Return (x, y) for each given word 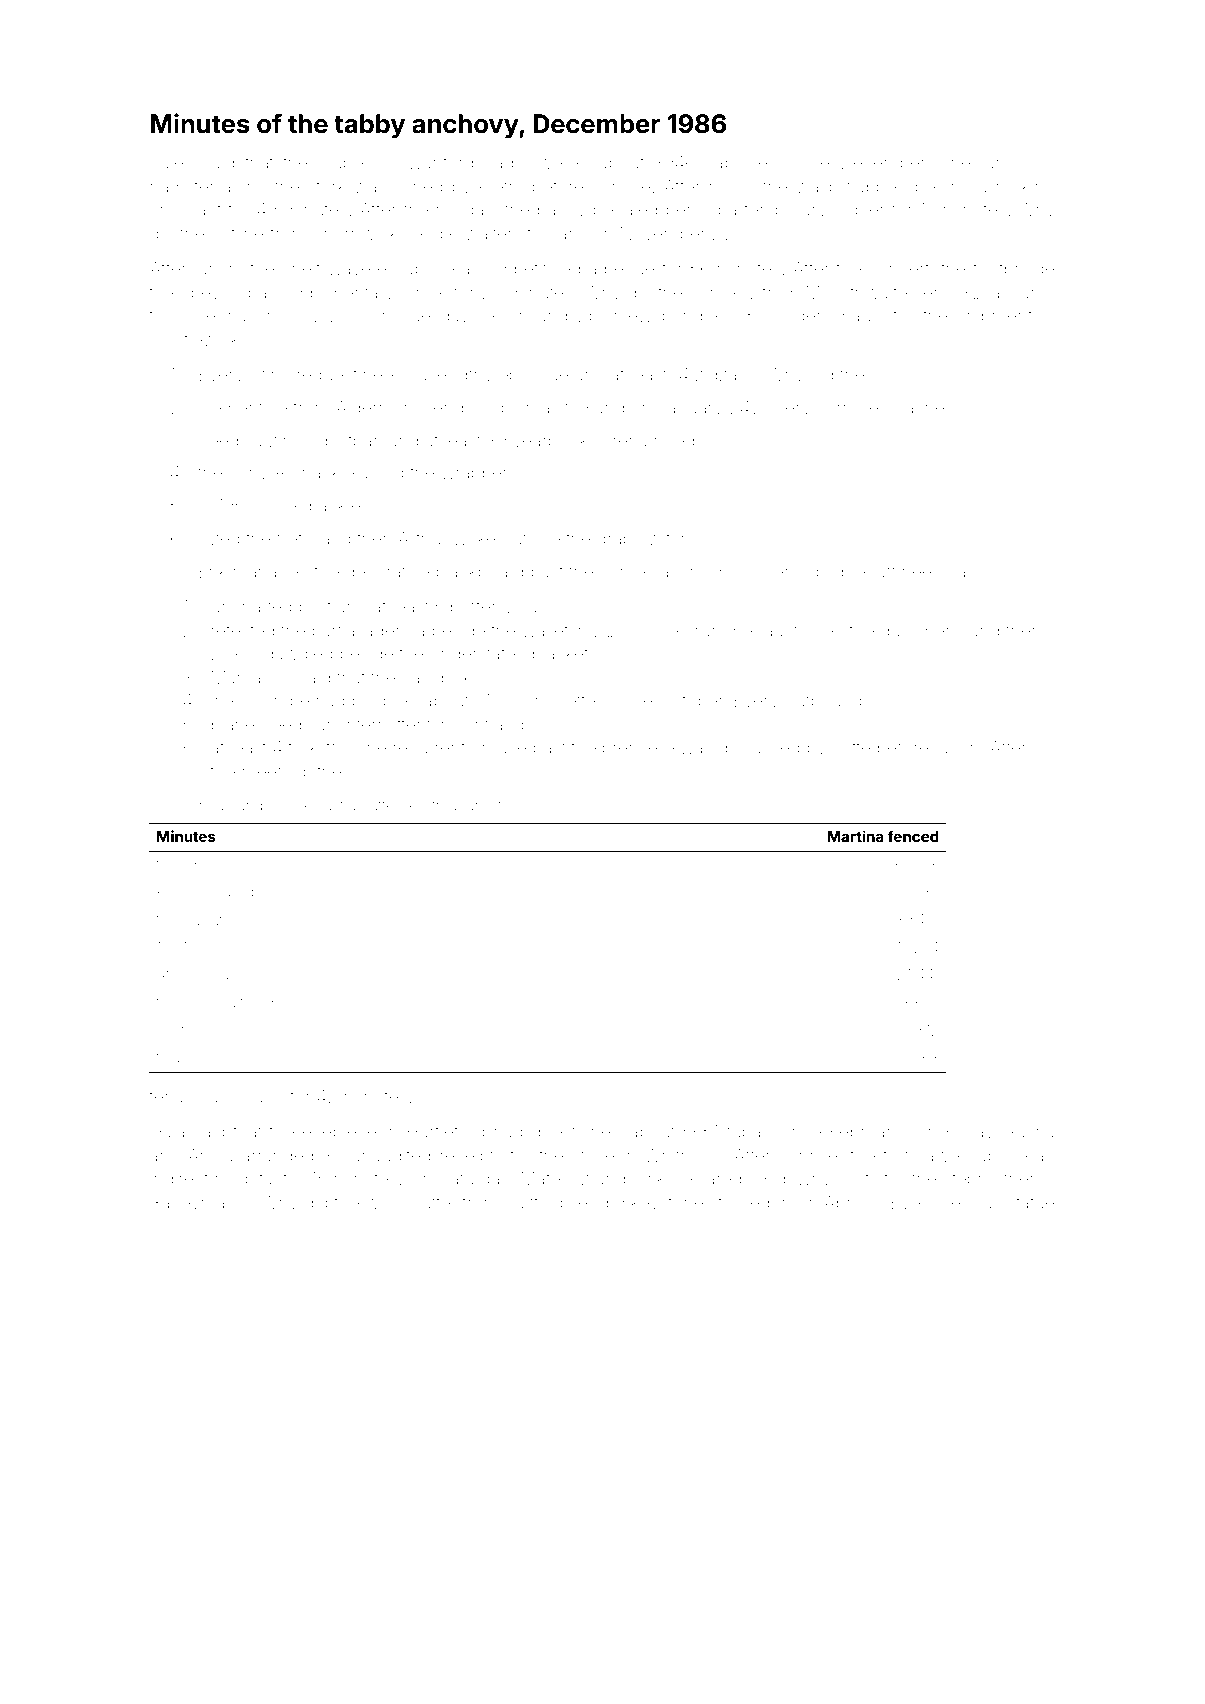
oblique (835, 573)
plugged (384, 702)
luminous (1018, 162)
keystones (672, 1204)
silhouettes (561, 700)
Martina (856, 836)
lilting (270, 376)
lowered (556, 162)
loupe (341, 164)
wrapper (474, 476)
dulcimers (920, 630)
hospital (246, 1180)
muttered (244, 1002)
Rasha (1030, 1131)
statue (1031, 1203)
